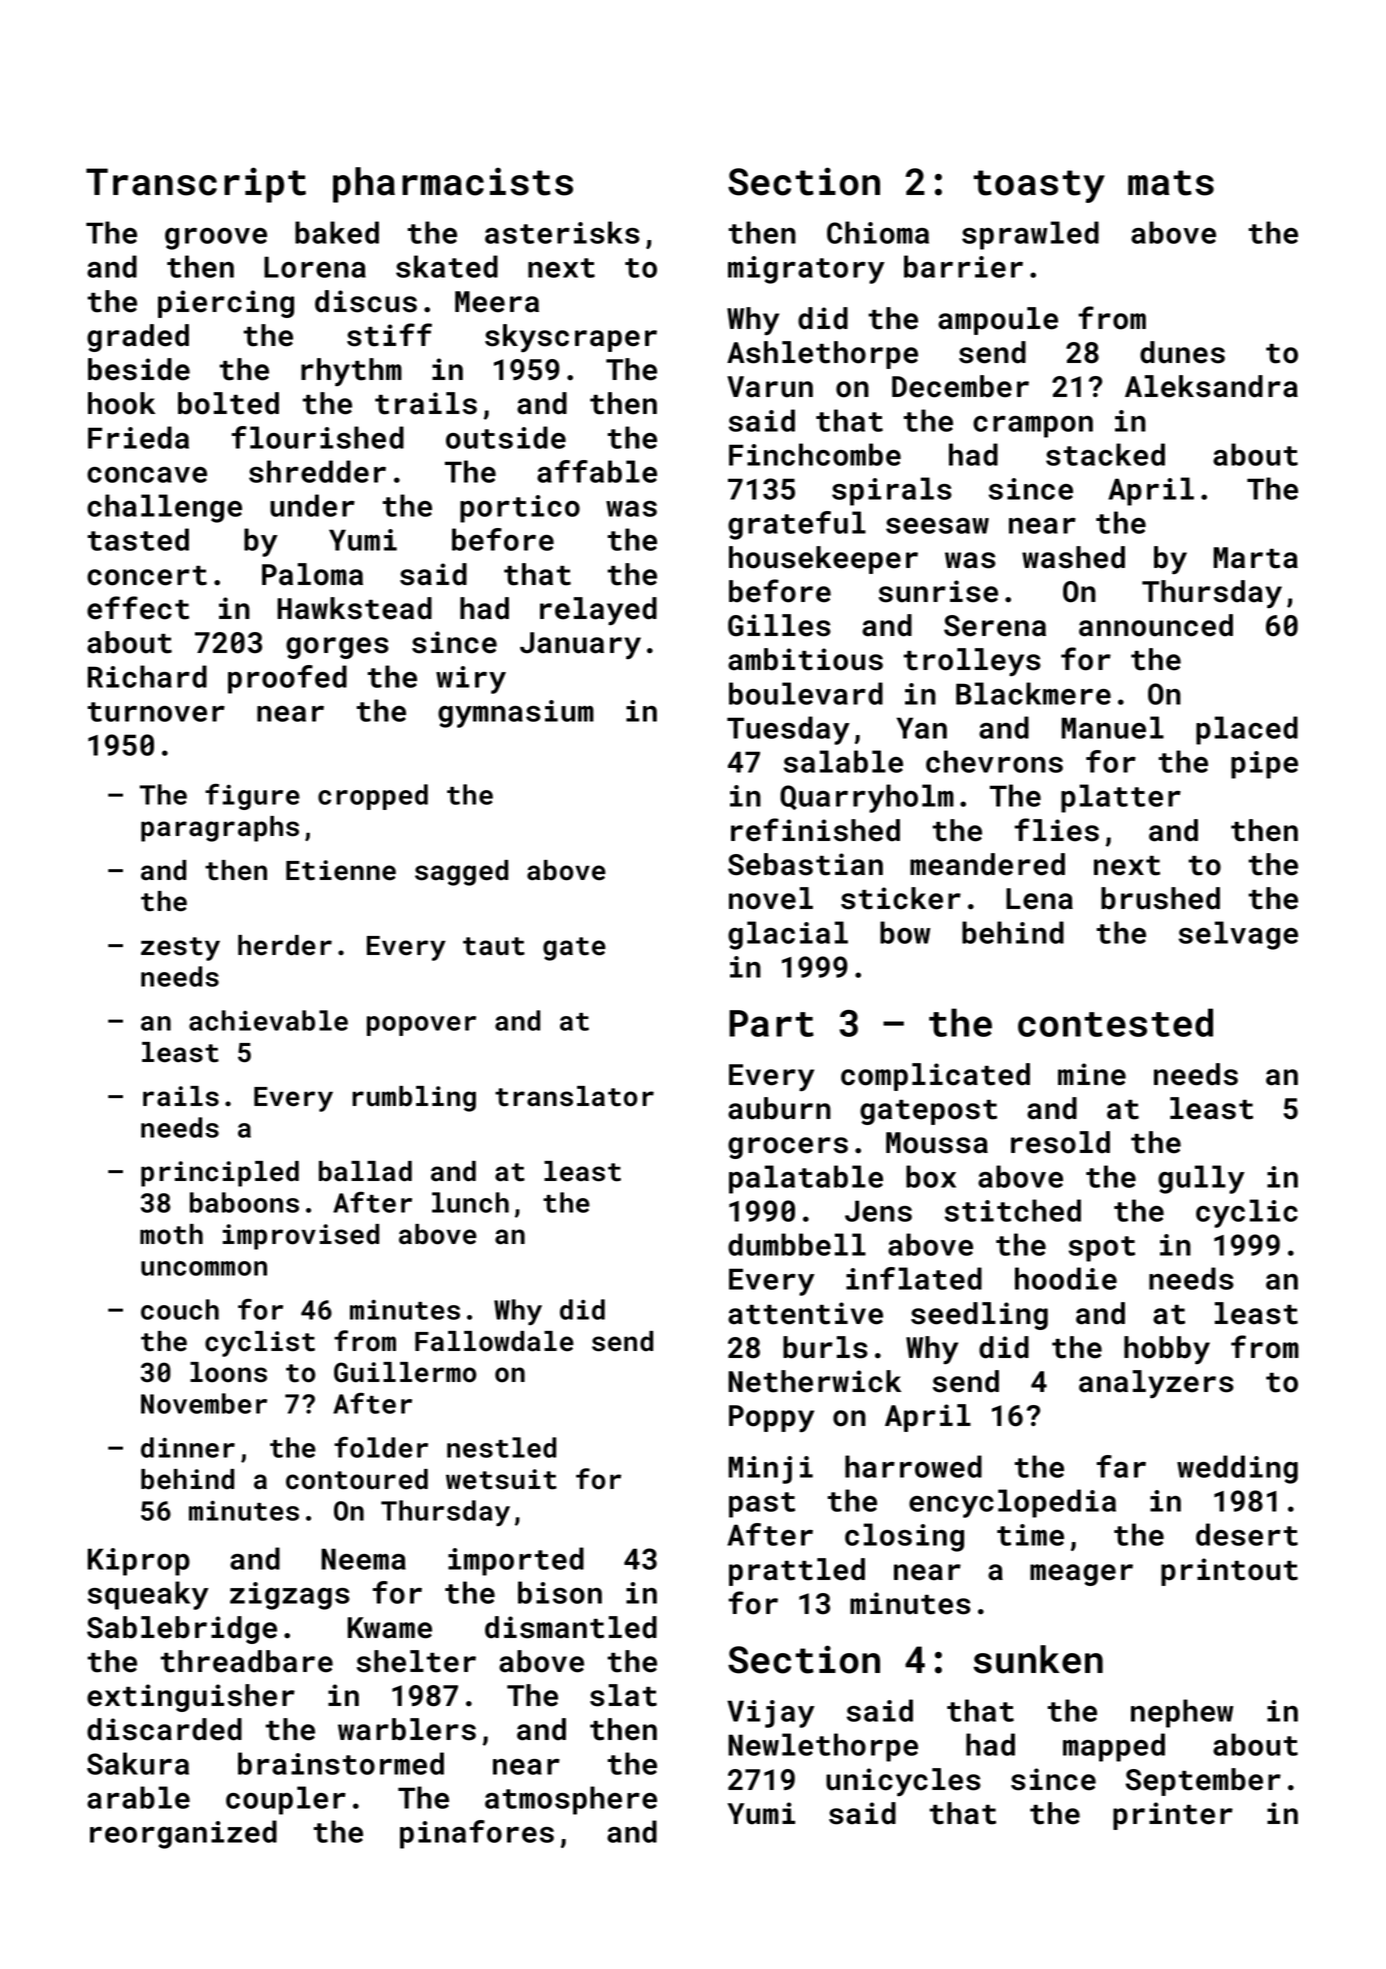  What do you see at coordinates (1182, 352) in the screenshot?
I see `dunes` at bounding box center [1182, 352].
